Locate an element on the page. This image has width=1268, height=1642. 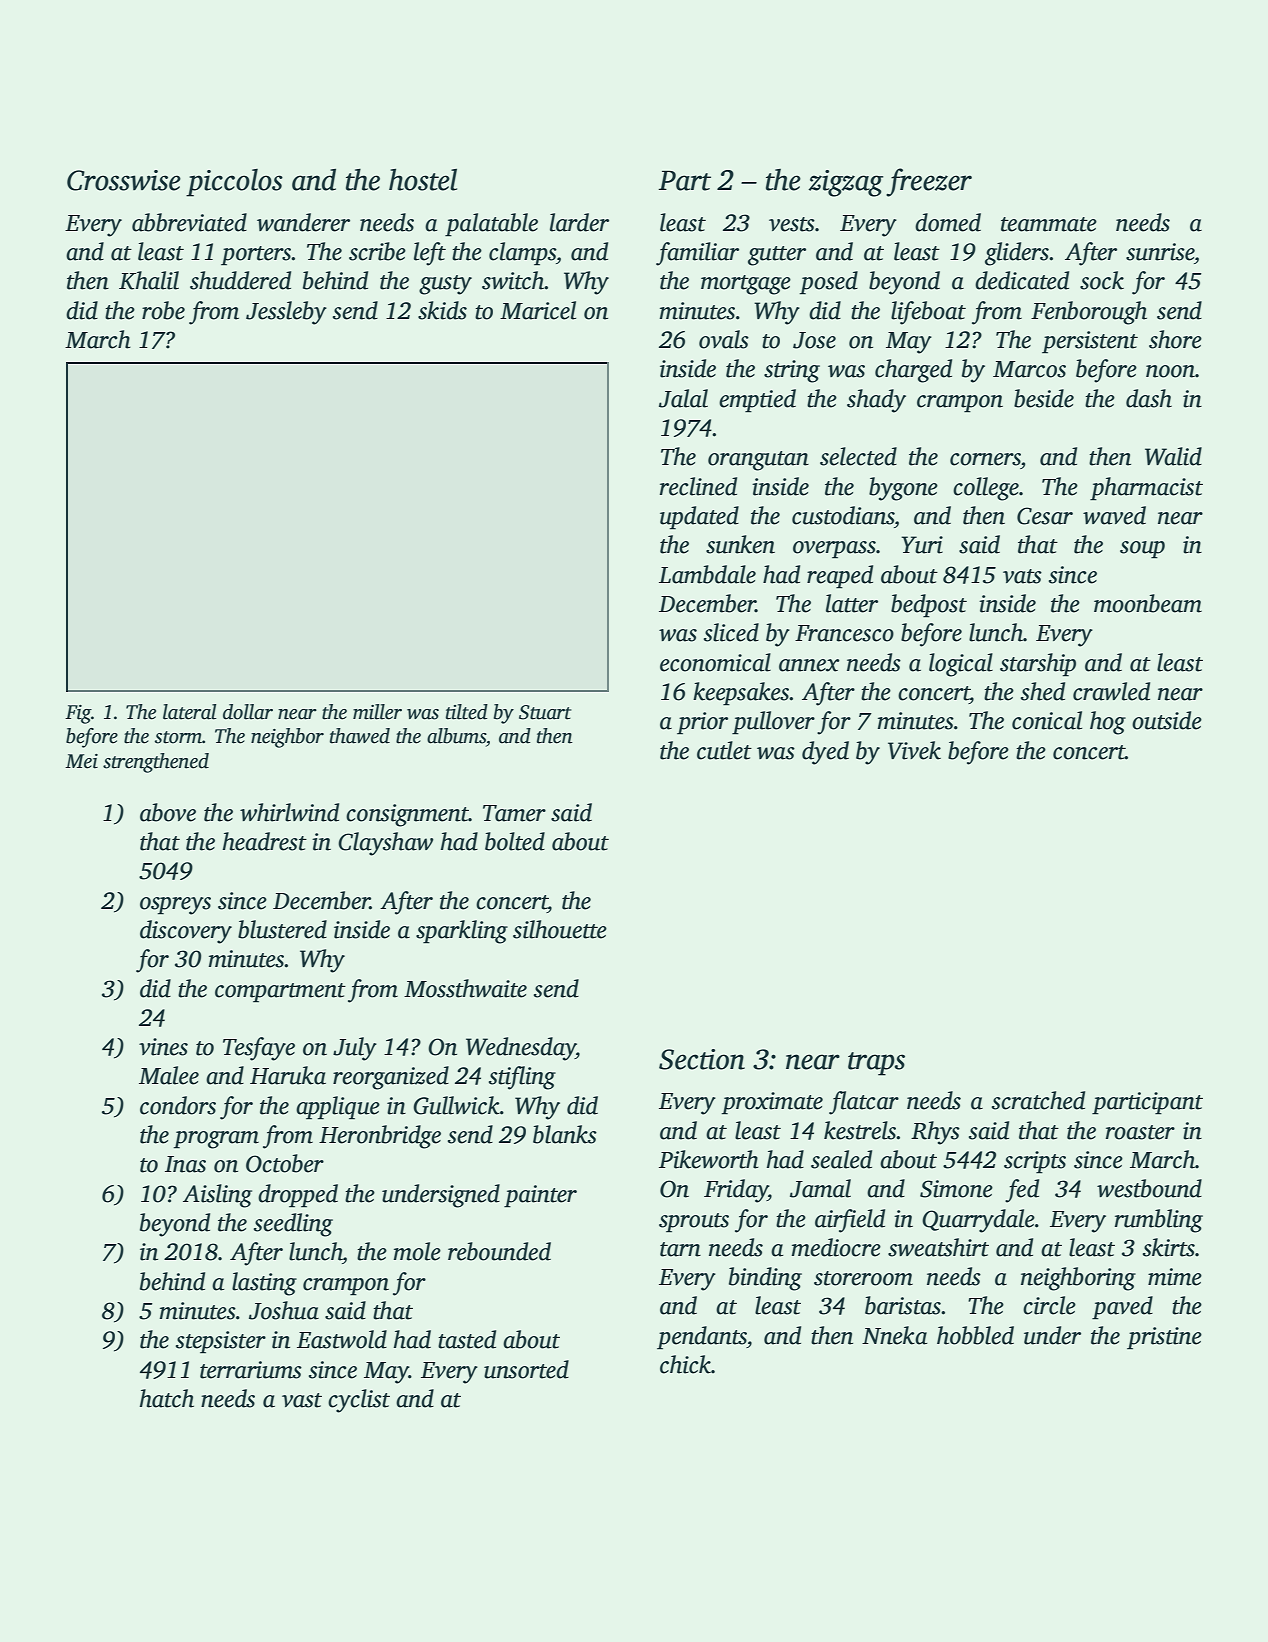
hatch is located at coordinates (167, 1398).
